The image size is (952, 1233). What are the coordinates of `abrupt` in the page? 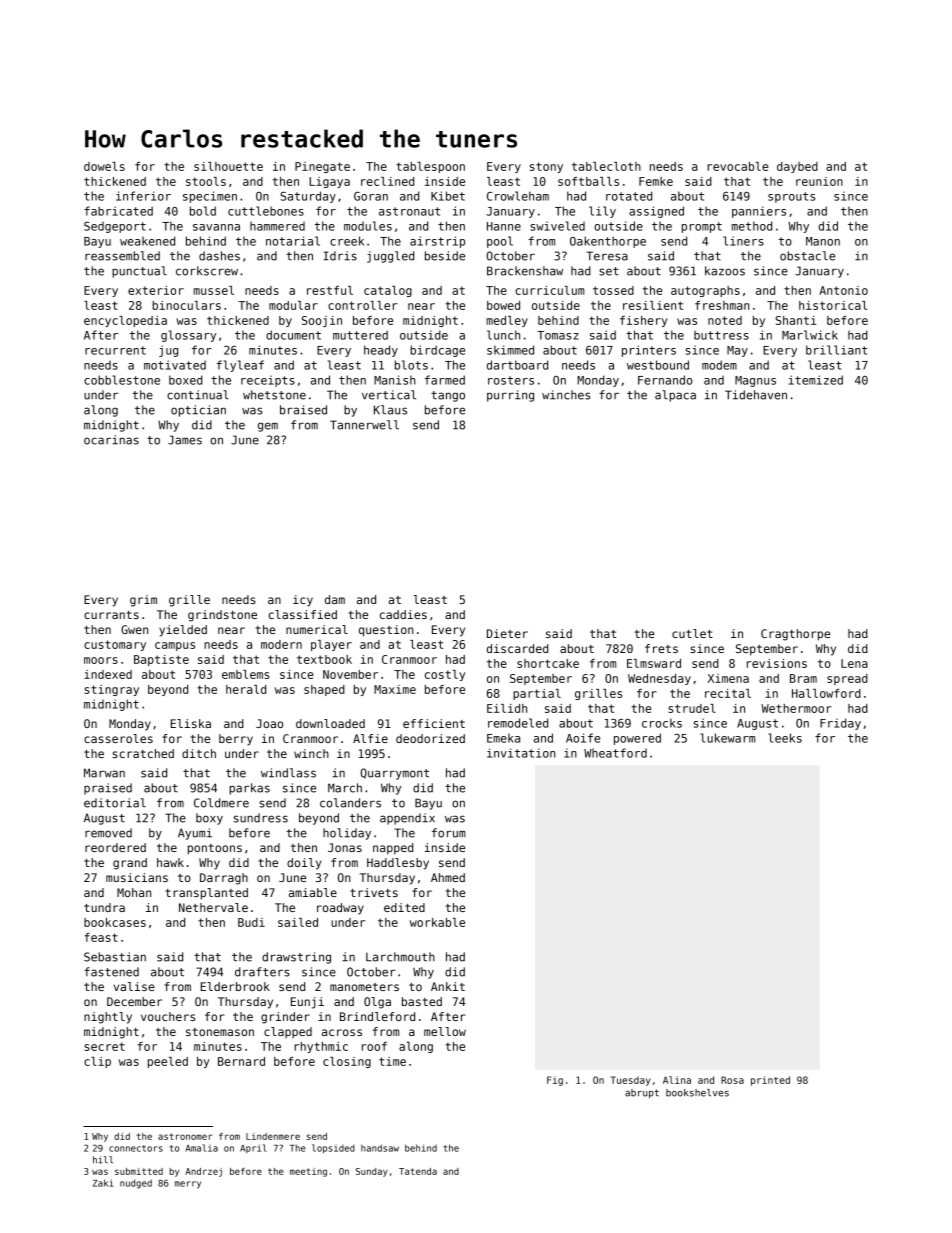 It's located at (642, 1093).
